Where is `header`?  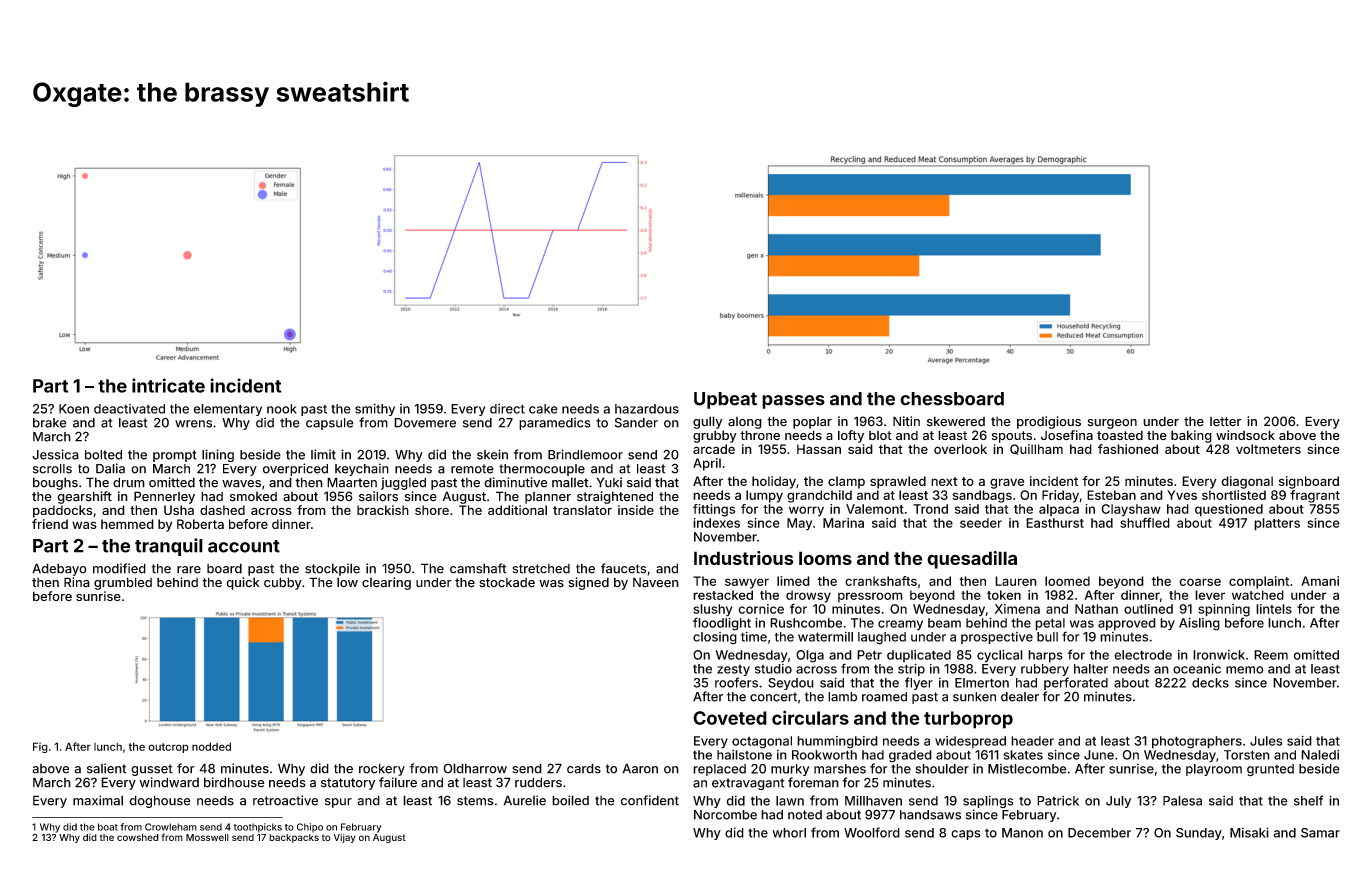
header is located at coordinates (1032, 741).
